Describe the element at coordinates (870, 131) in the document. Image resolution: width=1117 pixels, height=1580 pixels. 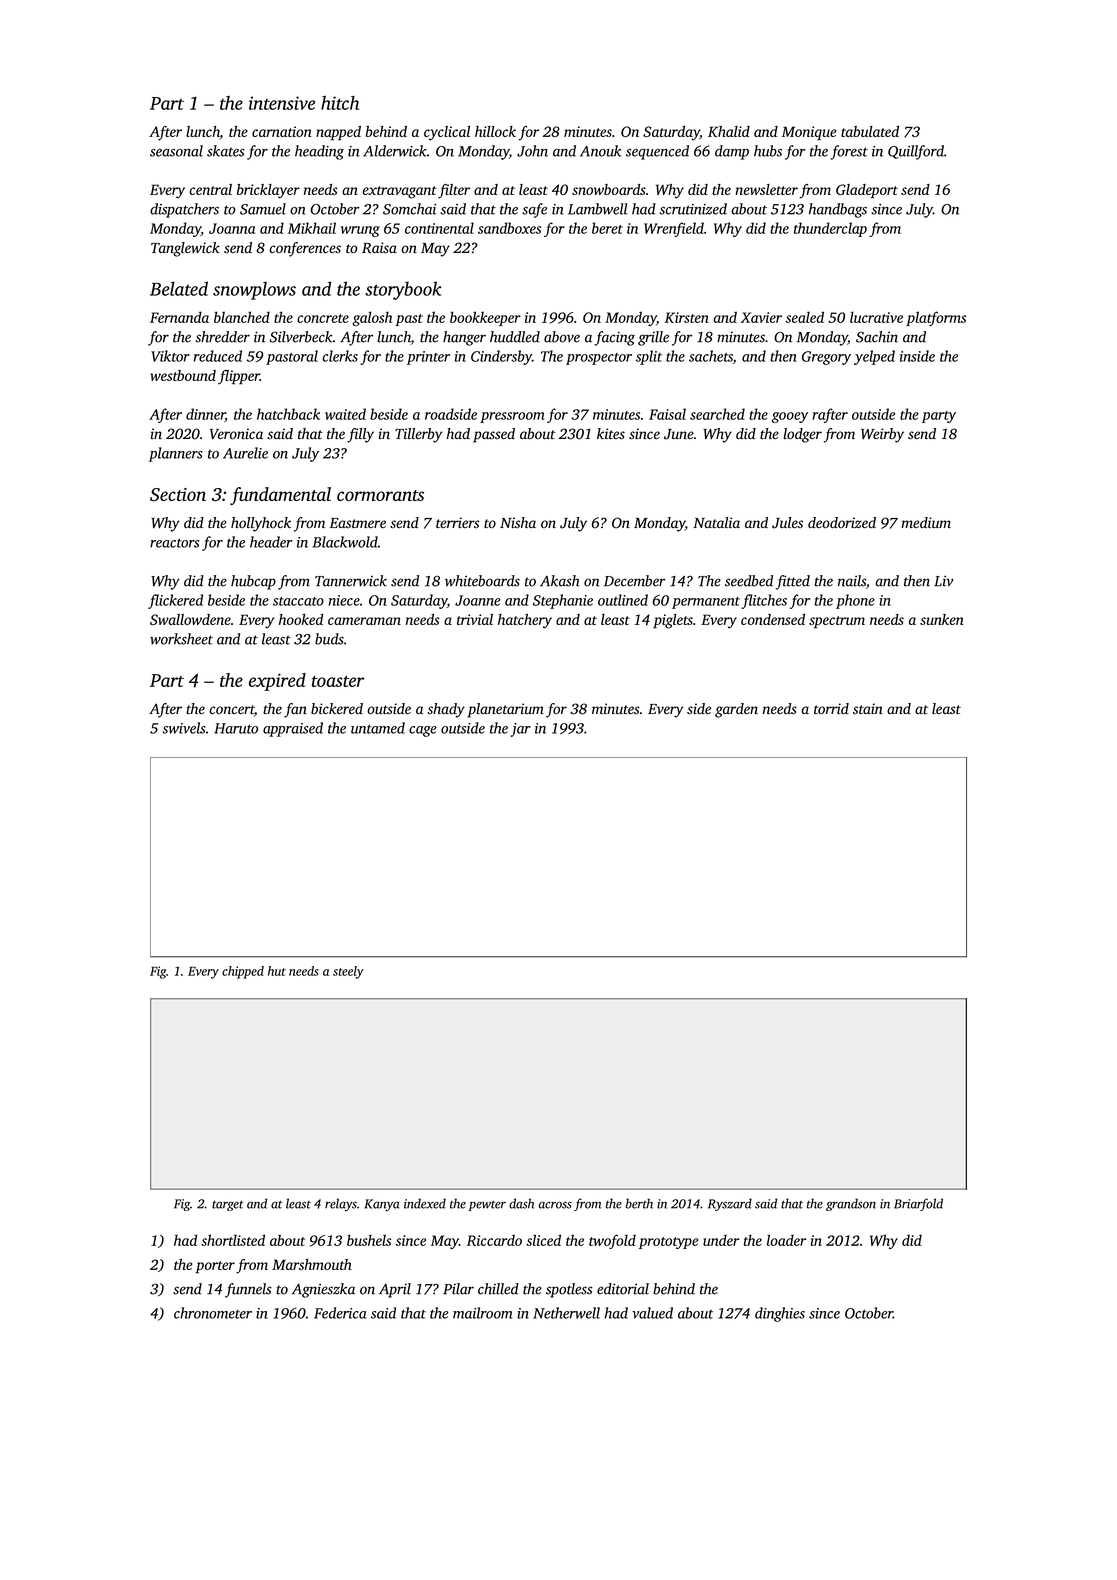
I see `tabulated` at that location.
